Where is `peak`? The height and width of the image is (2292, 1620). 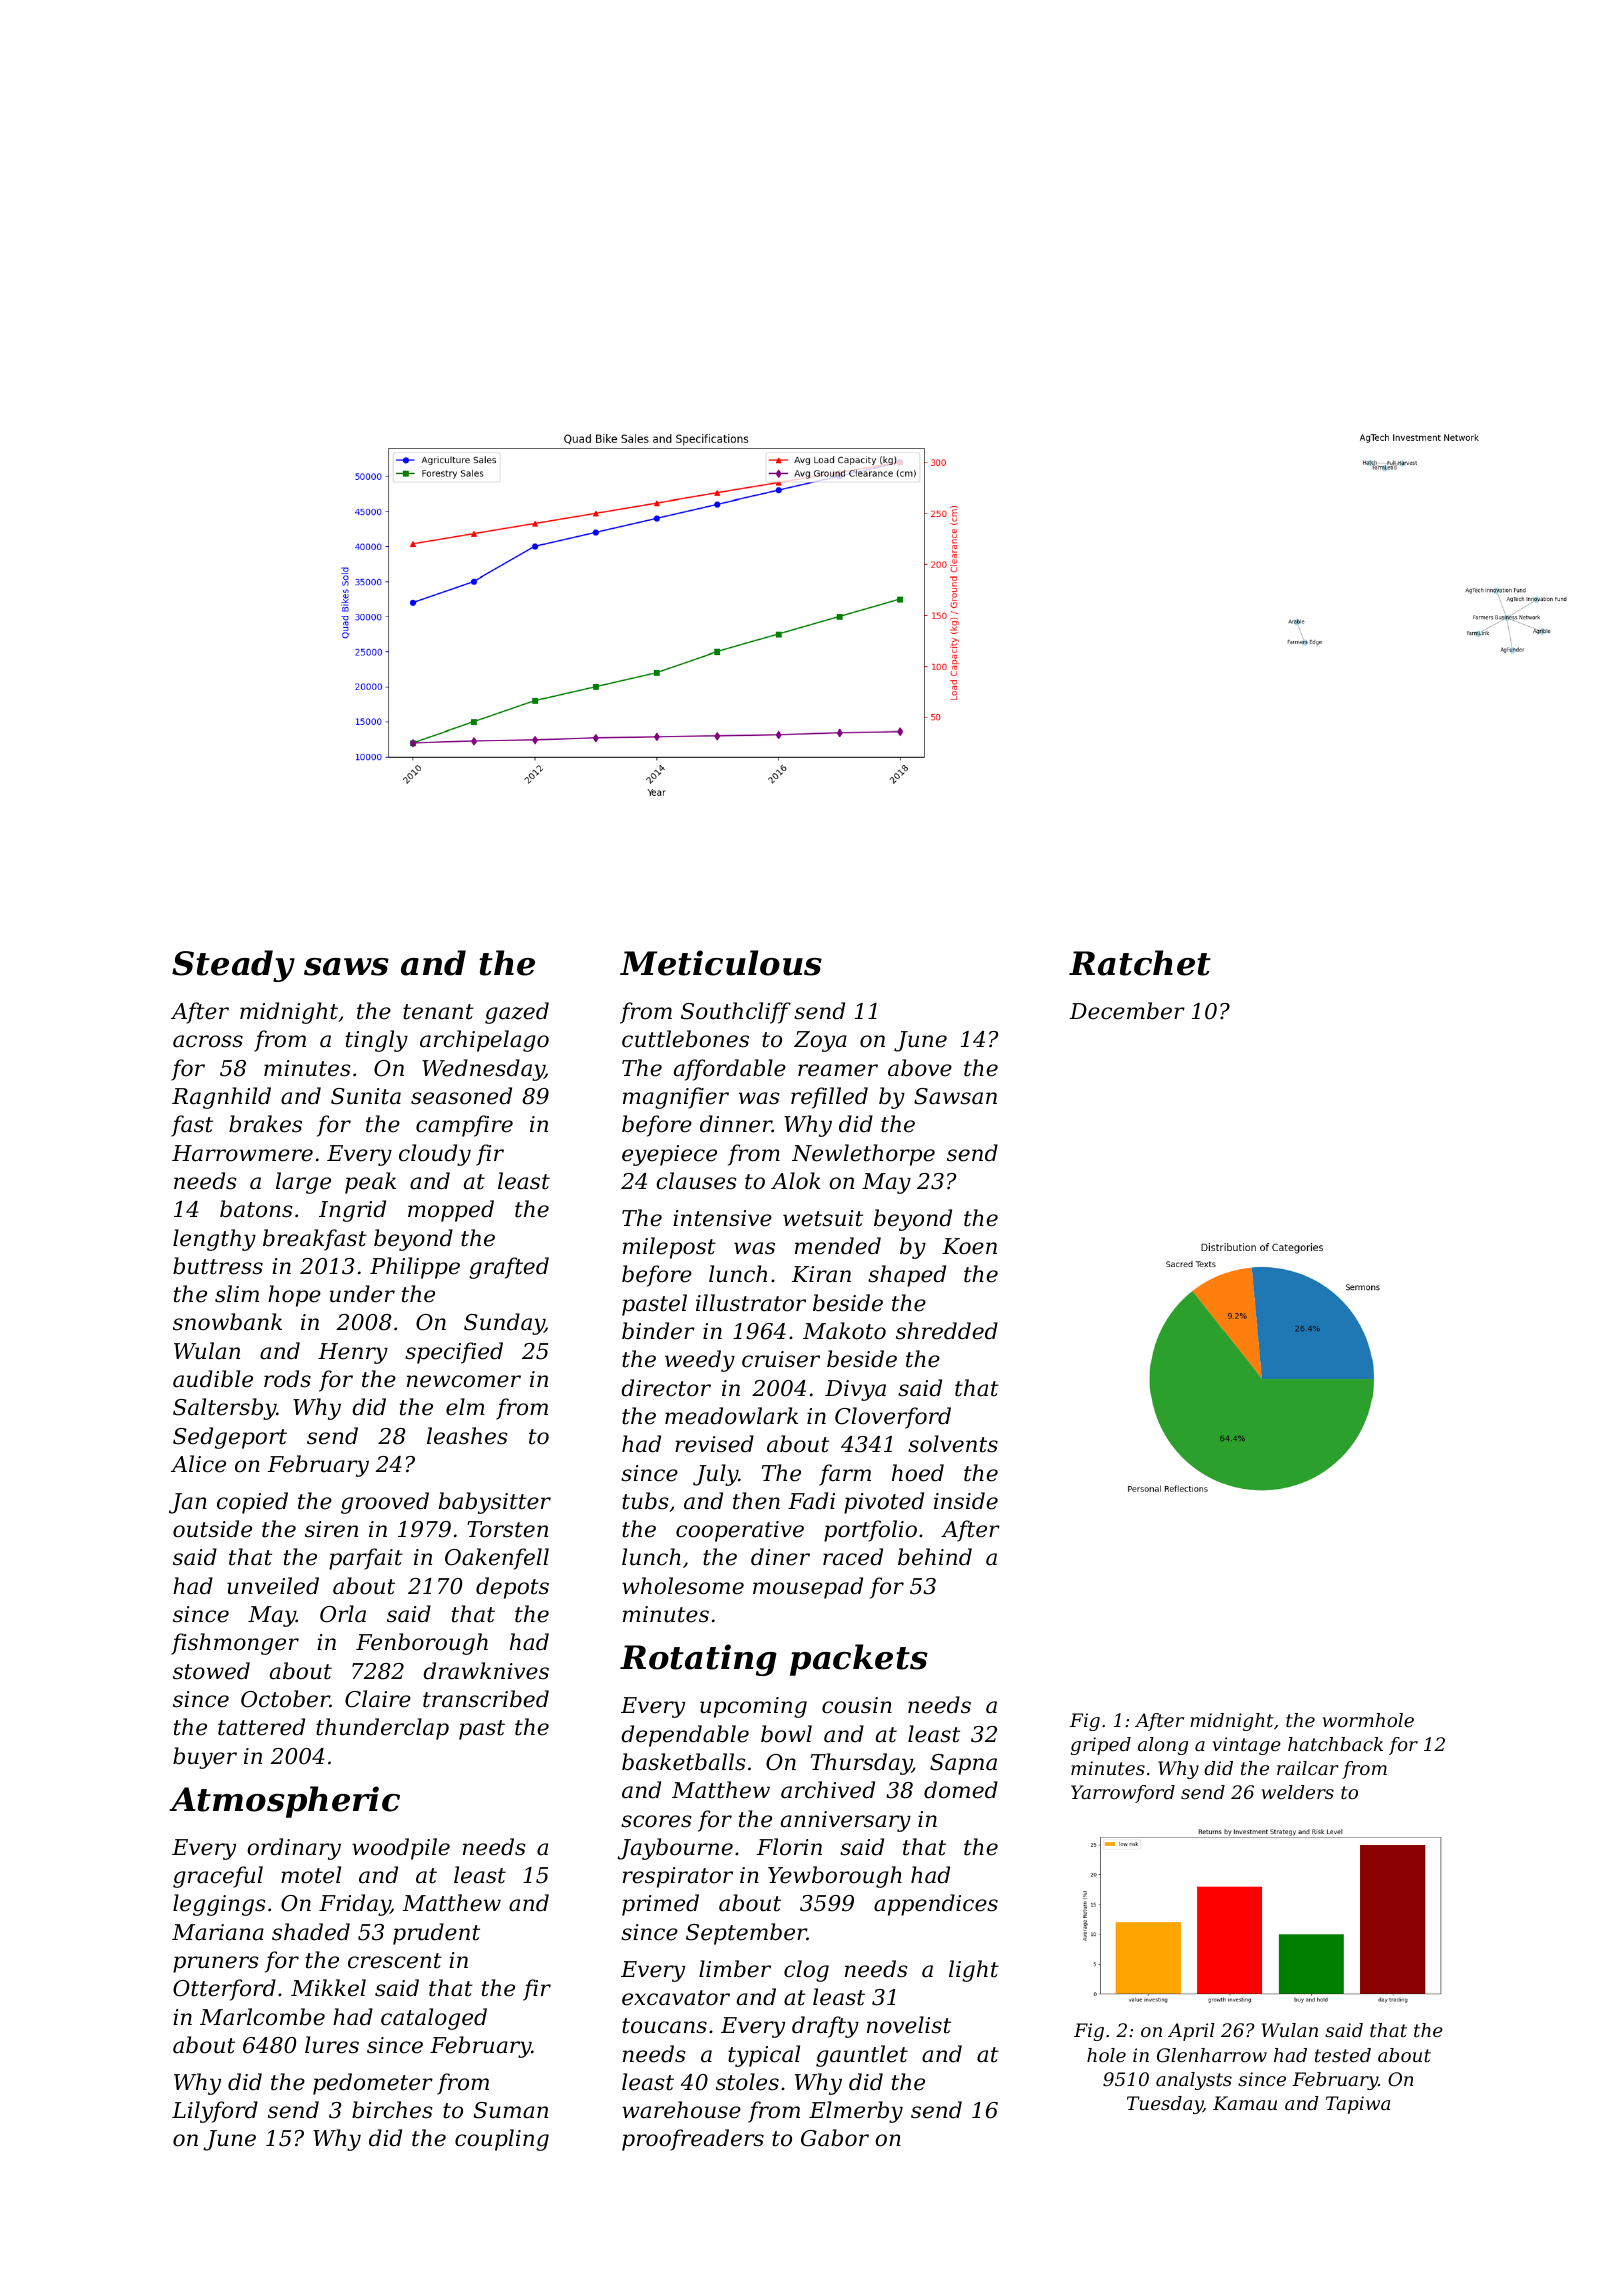
peak is located at coordinates (370, 1183).
